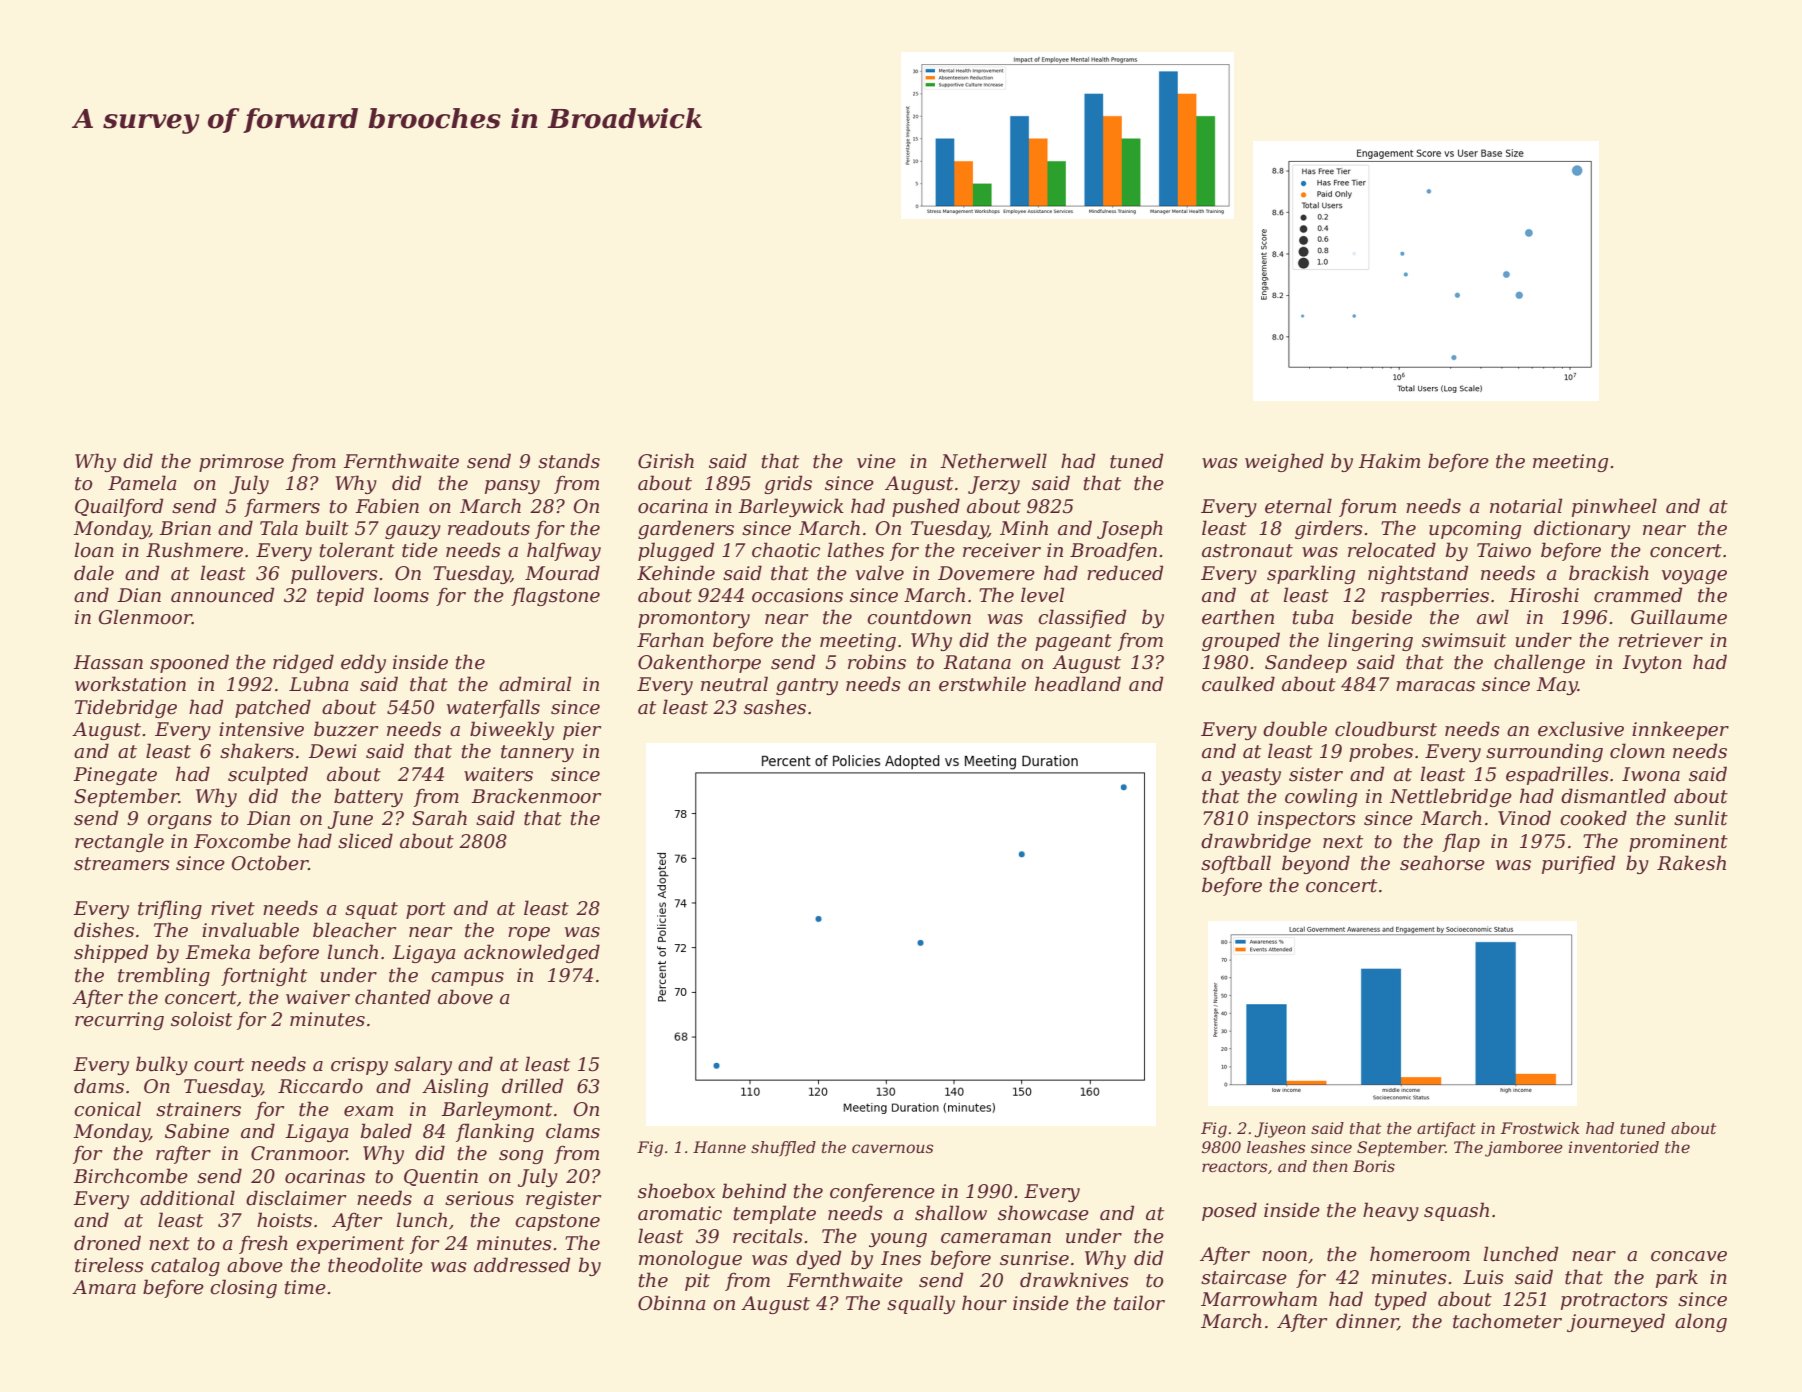  Describe the element at coordinates (532, 953) in the page. I see `acknowledged` at that location.
